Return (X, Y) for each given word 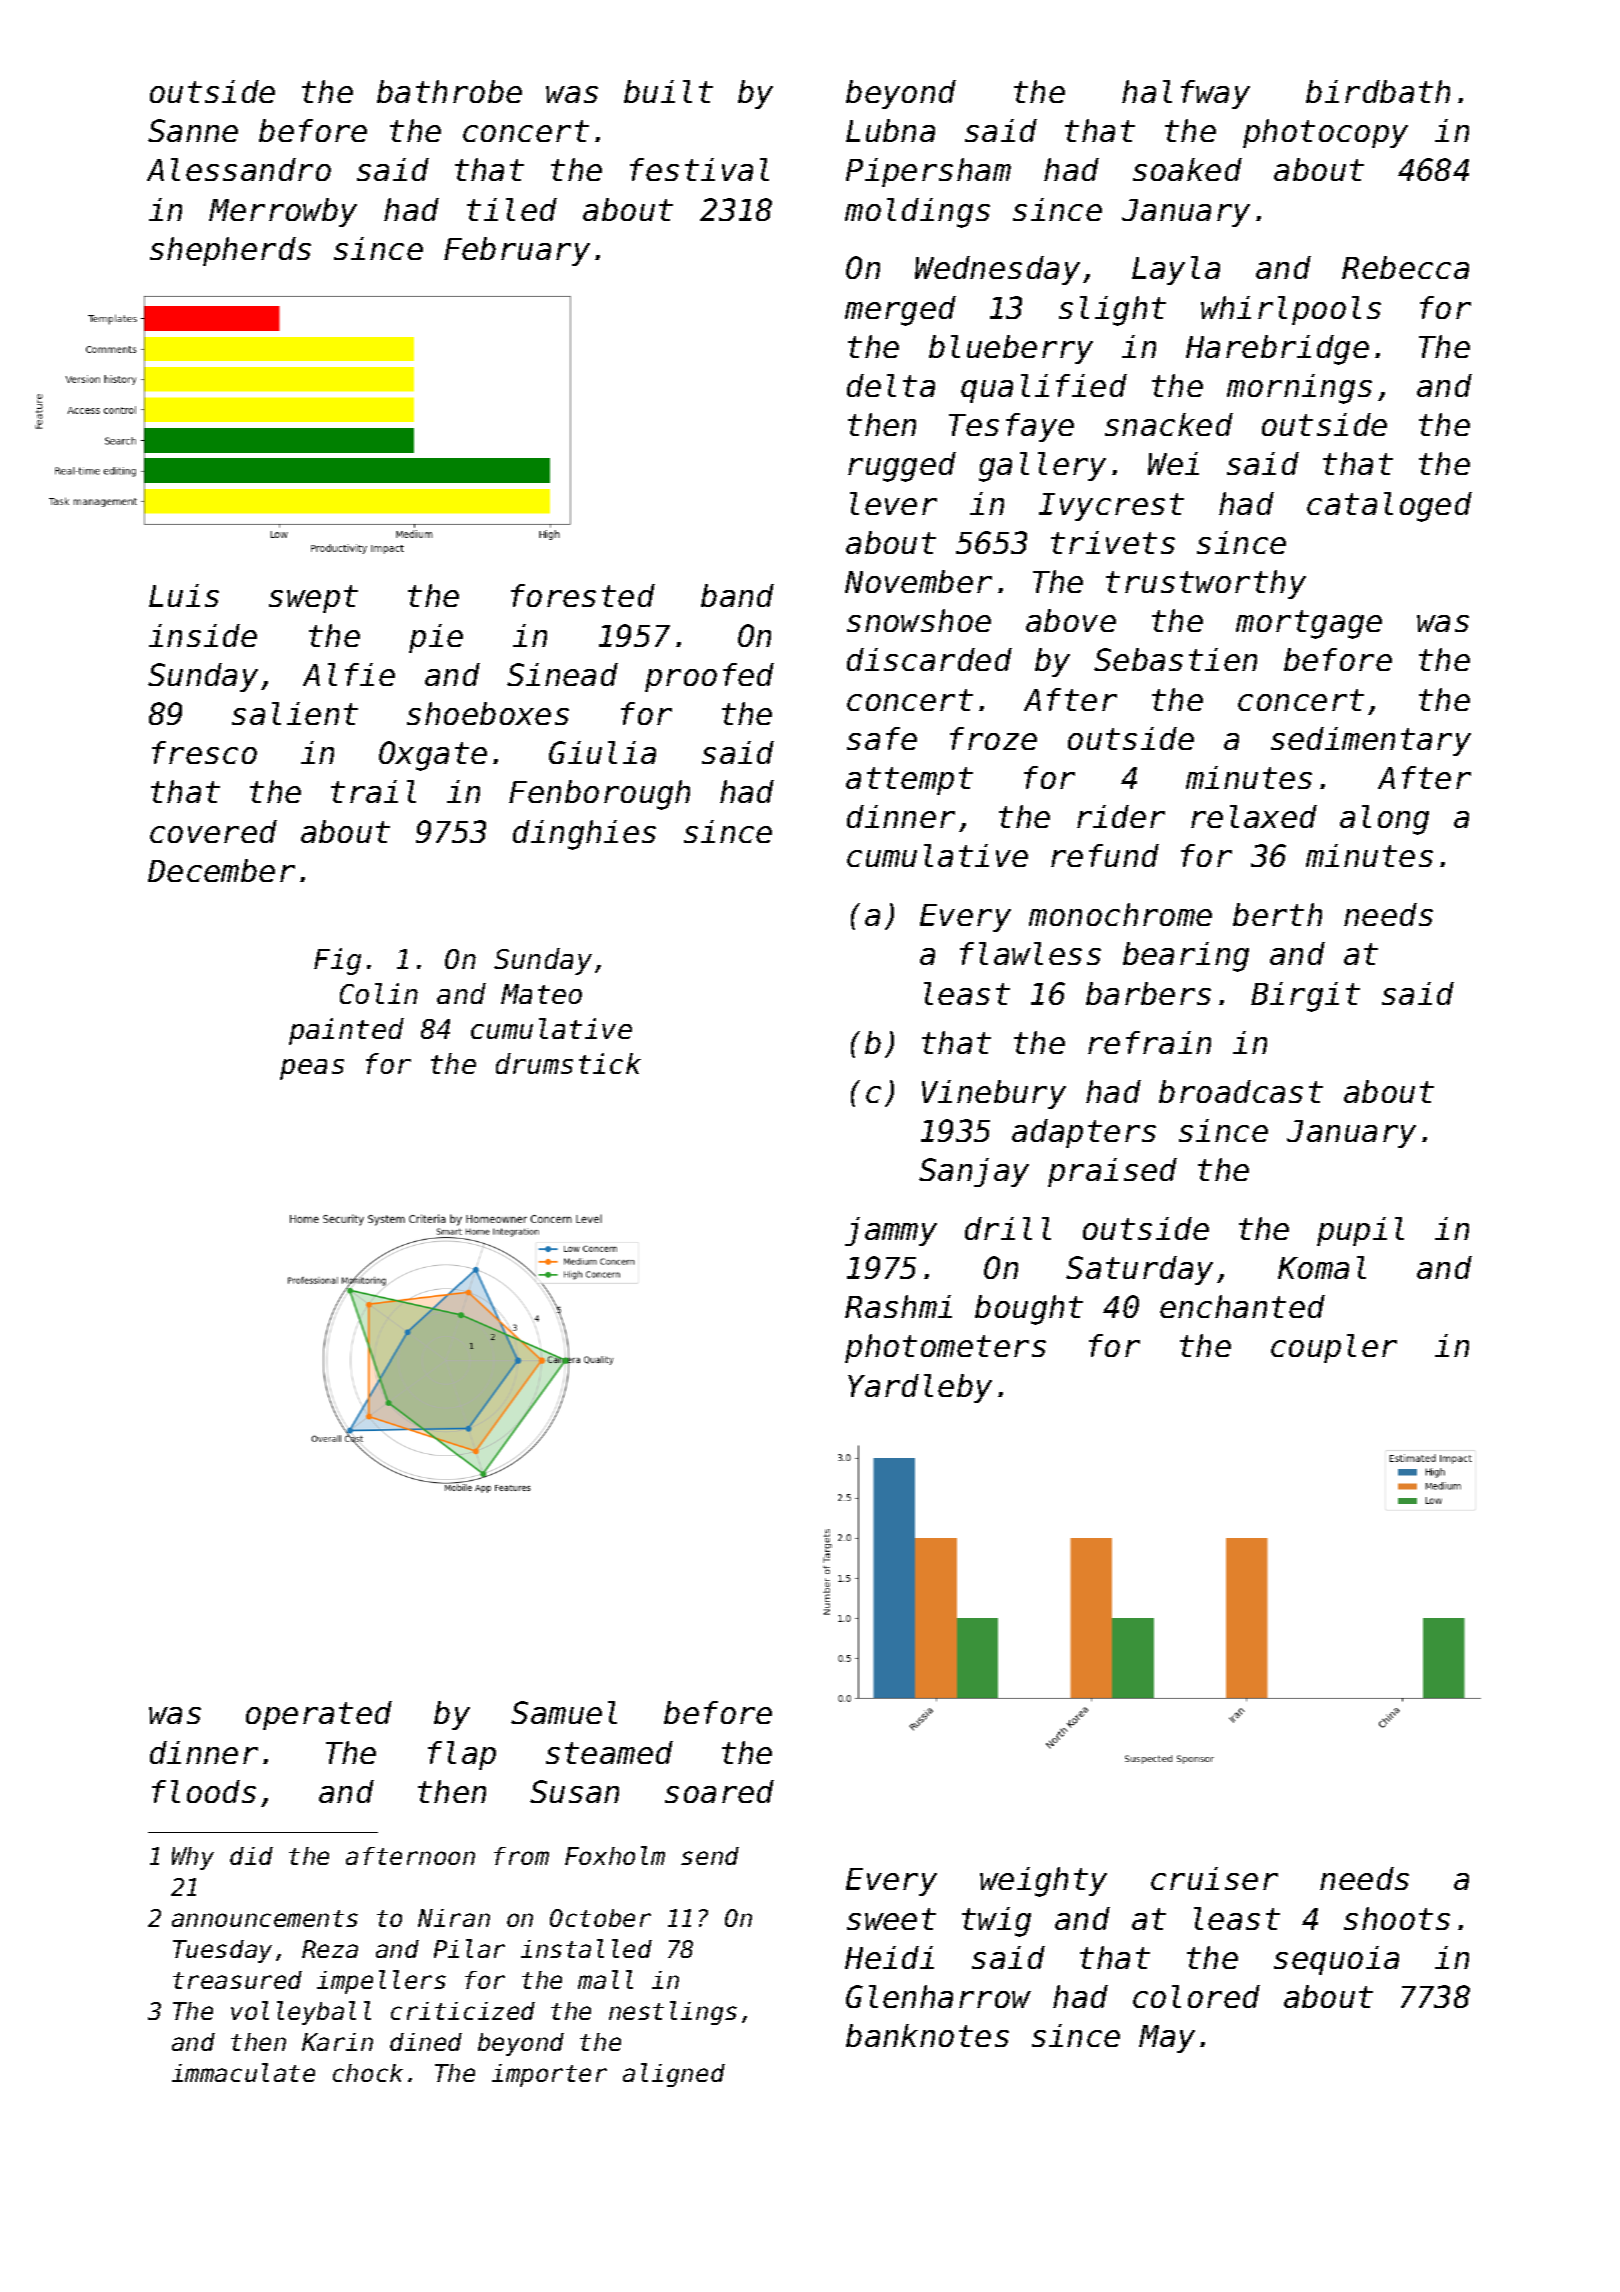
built (668, 91)
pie (436, 638)
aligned (674, 2075)
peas (312, 1069)
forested (583, 595)
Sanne (193, 130)
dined (426, 2042)
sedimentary (1371, 741)
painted (346, 1031)
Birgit (1305, 997)
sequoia (1336, 1960)
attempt (909, 781)
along (1384, 820)
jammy (891, 1231)
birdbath (1378, 91)
